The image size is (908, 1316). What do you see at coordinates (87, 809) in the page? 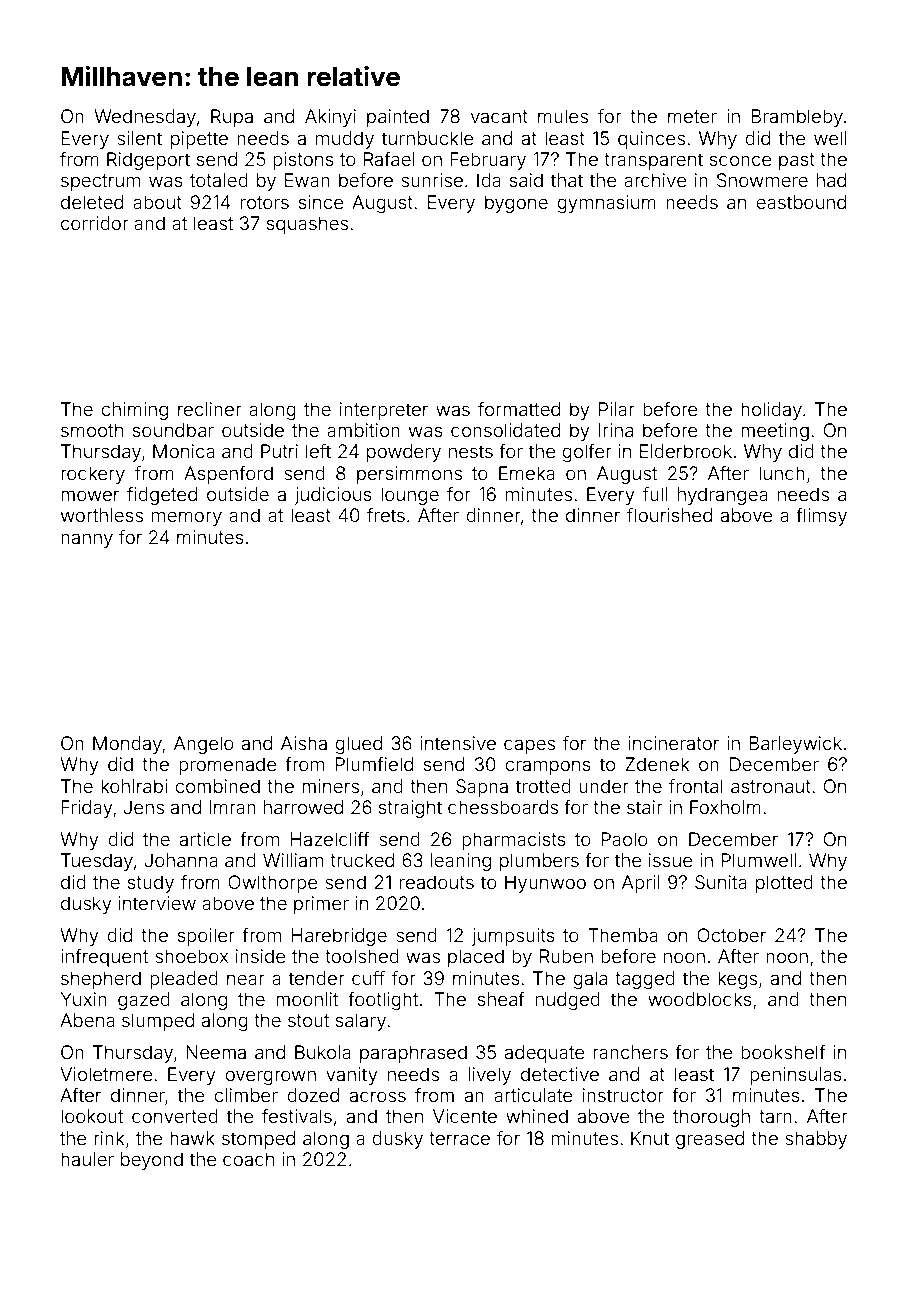
I see `Friday` at bounding box center [87, 809].
